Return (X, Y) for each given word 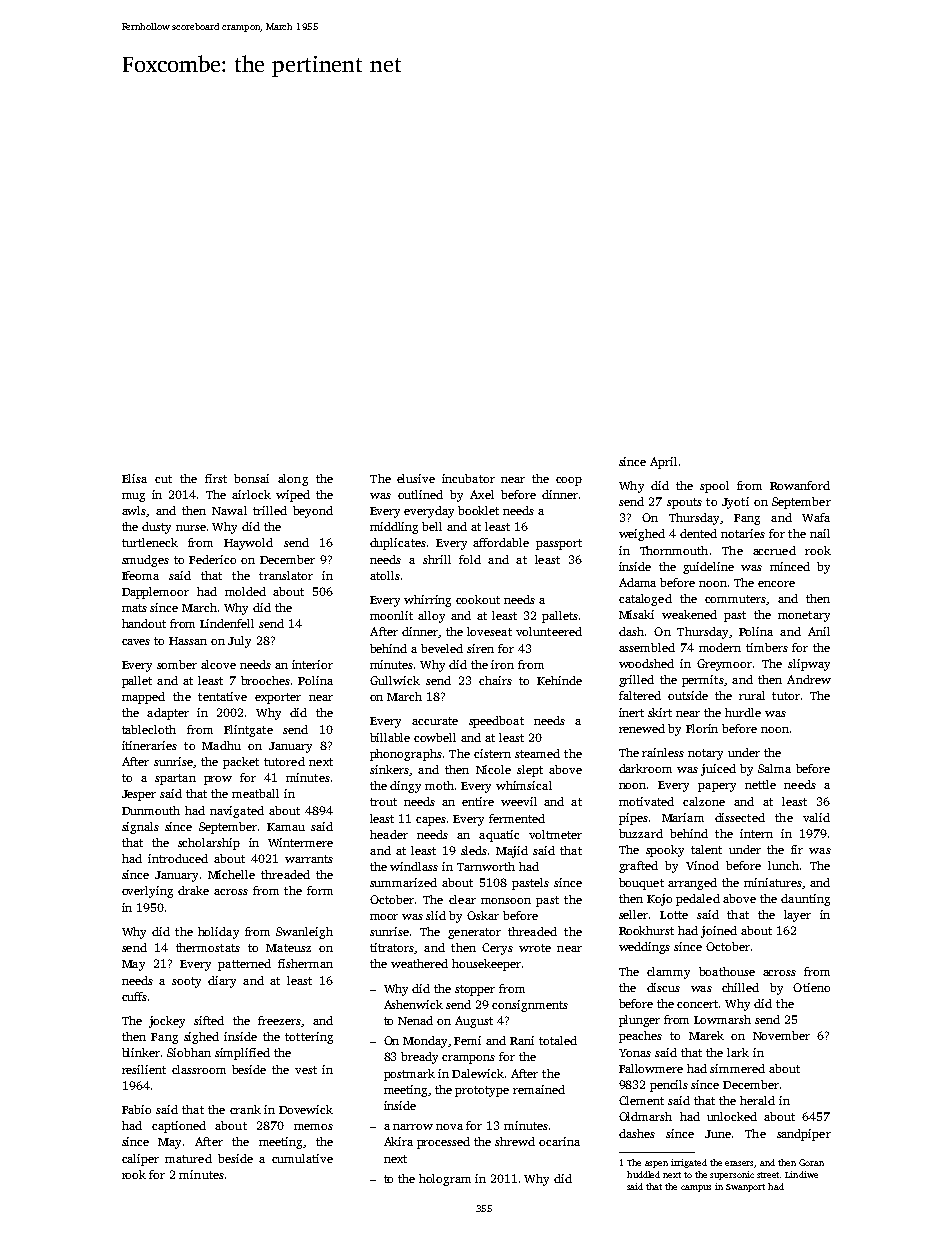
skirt (660, 712)
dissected (740, 817)
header (389, 834)
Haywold (248, 544)
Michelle (231, 874)
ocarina (559, 1141)
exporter (278, 698)
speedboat (496, 722)
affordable (501, 542)
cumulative (302, 1158)
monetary (804, 616)
